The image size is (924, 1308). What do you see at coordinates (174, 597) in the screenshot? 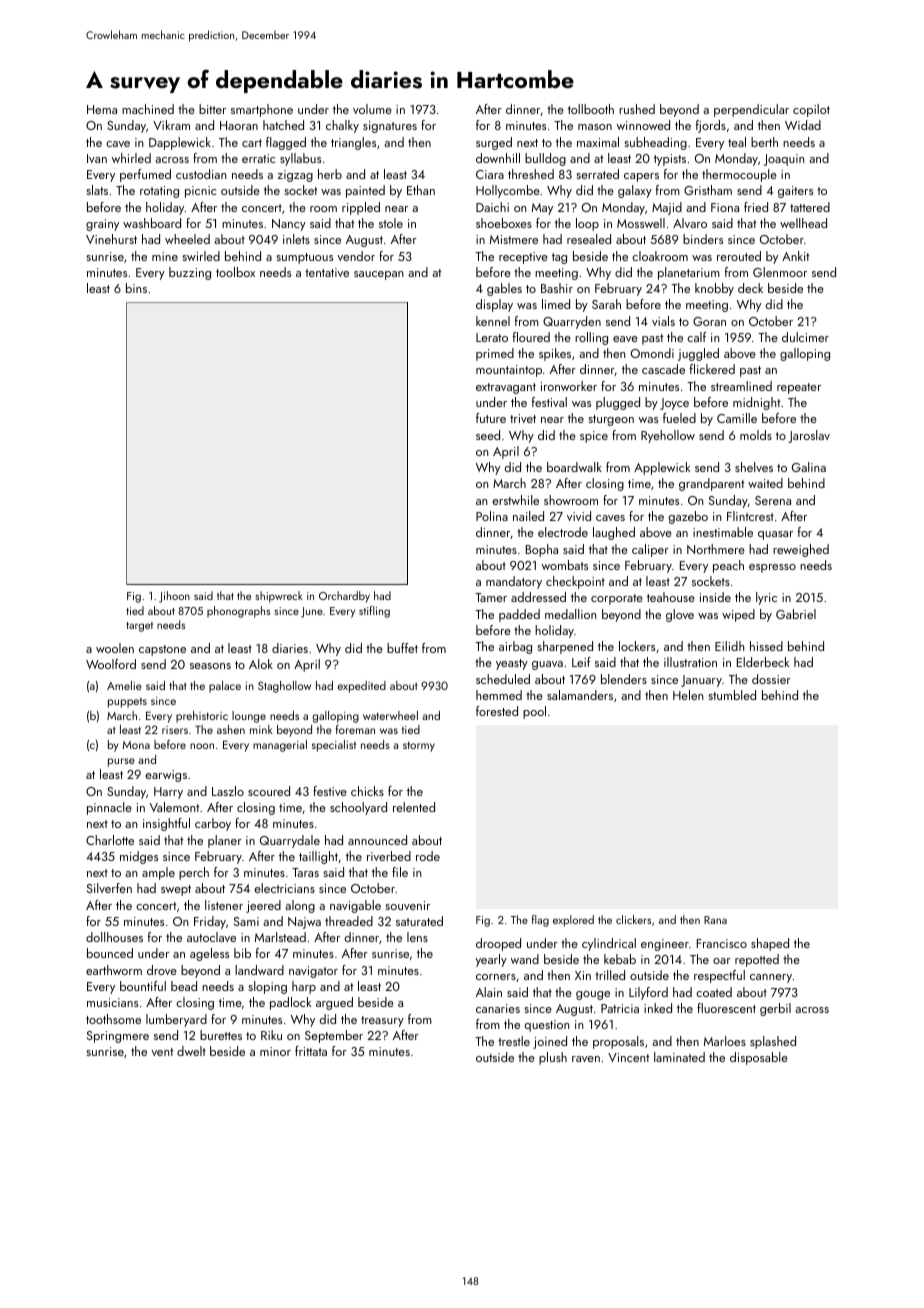
I see `Jihoon` at bounding box center [174, 597].
